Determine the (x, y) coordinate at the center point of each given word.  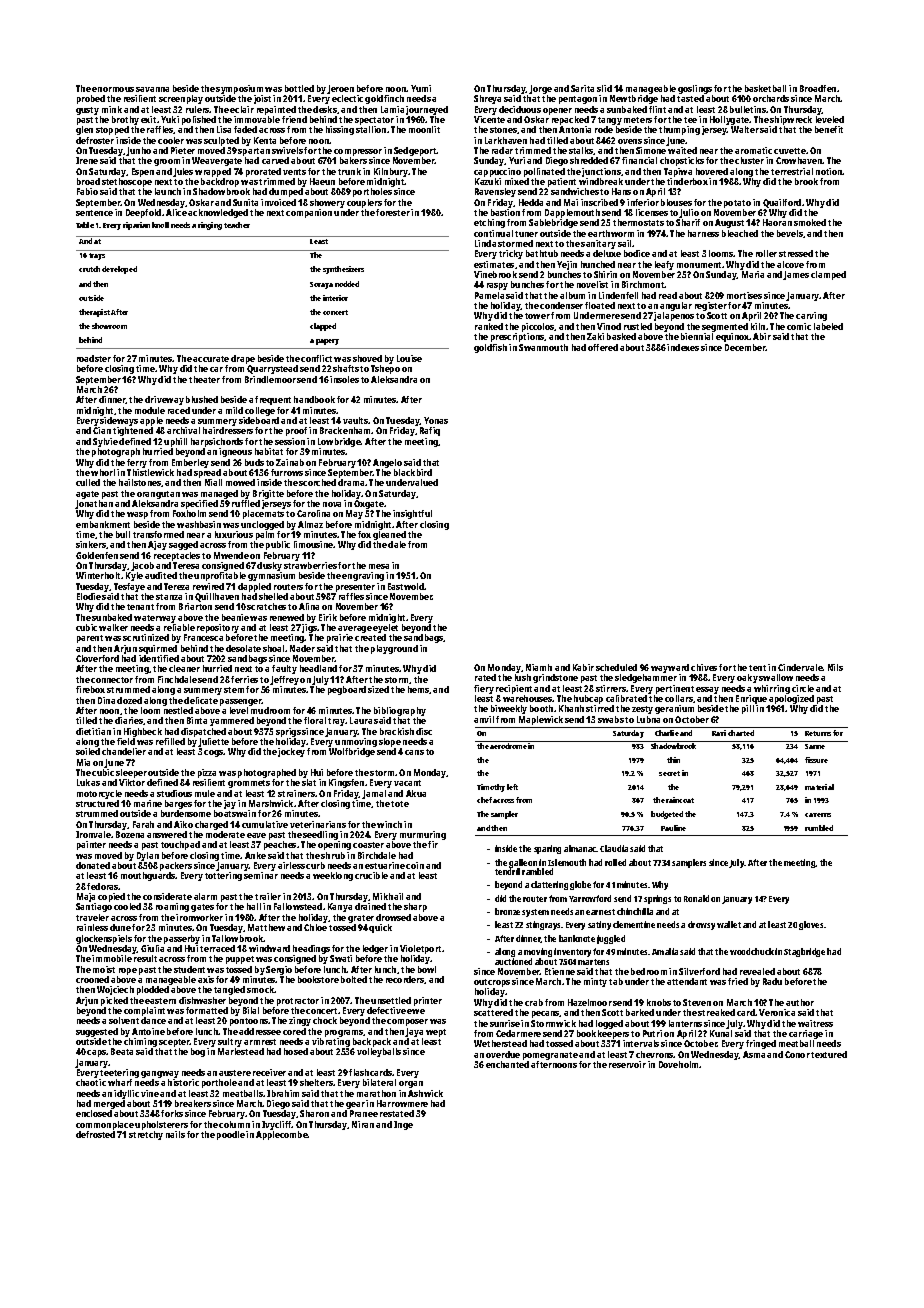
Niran (363, 1124)
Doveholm (679, 1064)
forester (393, 212)
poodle (231, 1135)
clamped (828, 275)
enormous (113, 89)
